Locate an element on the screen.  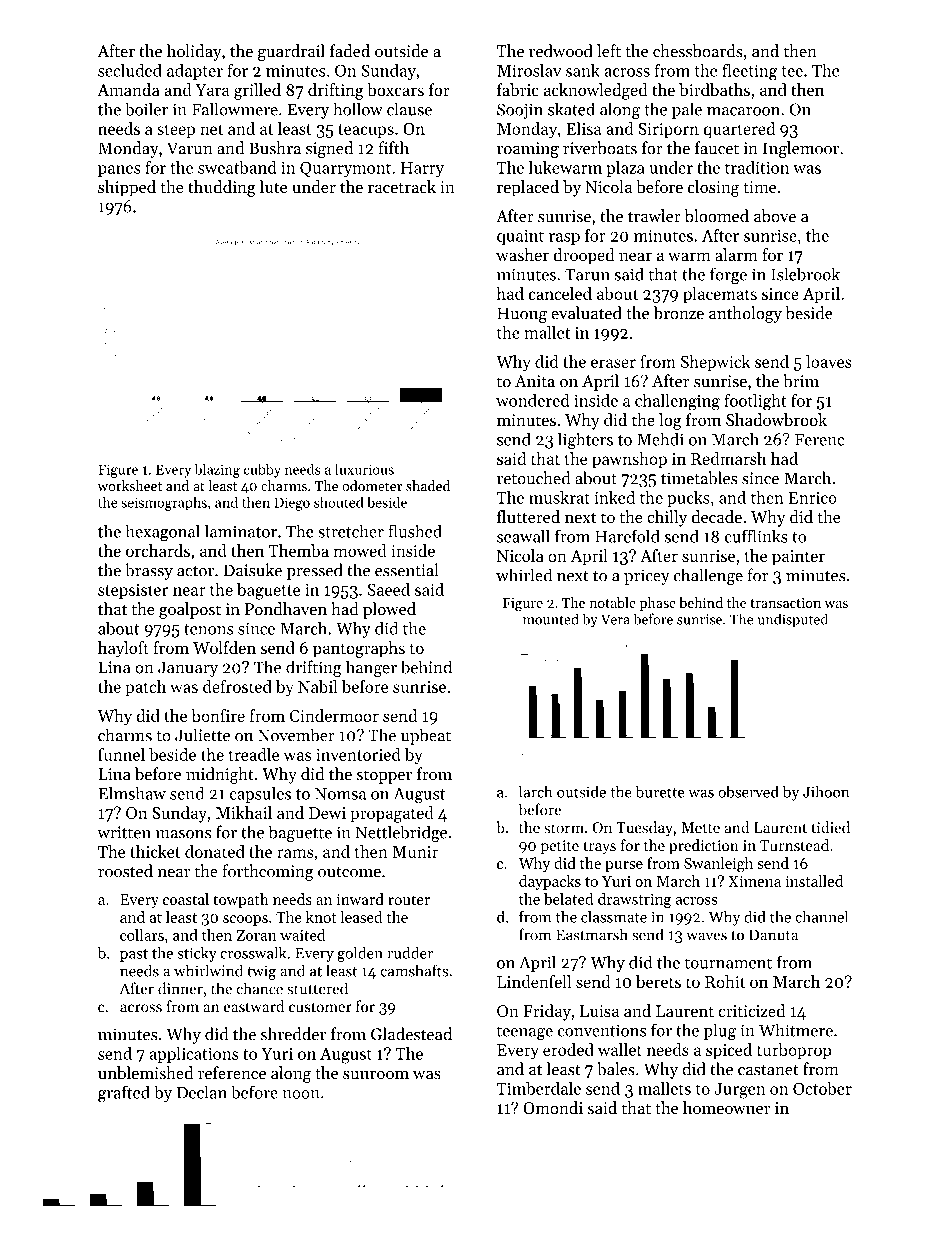
wondered is located at coordinates (533, 400).
